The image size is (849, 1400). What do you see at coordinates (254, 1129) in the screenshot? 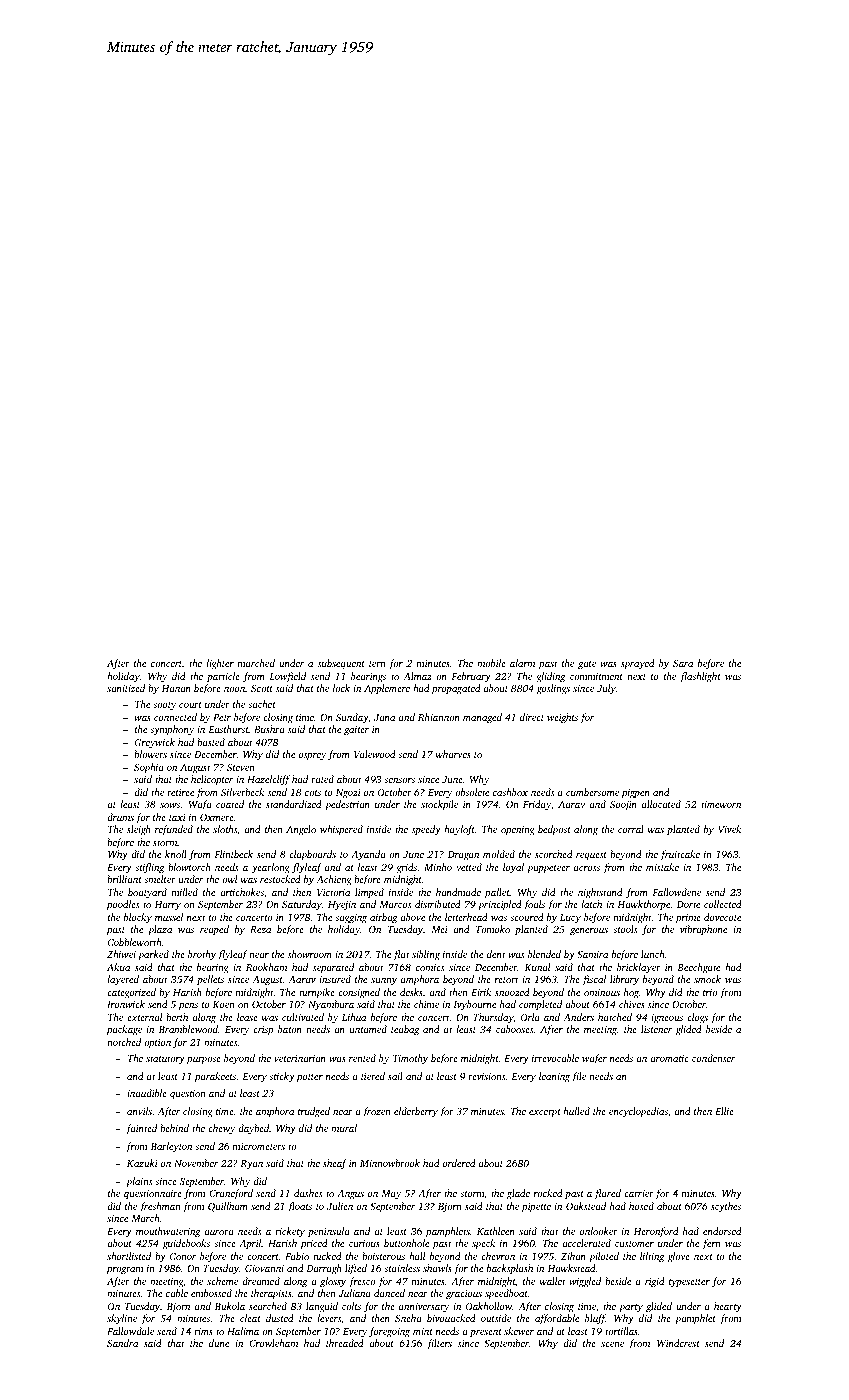
I see `daybed` at bounding box center [254, 1129].
